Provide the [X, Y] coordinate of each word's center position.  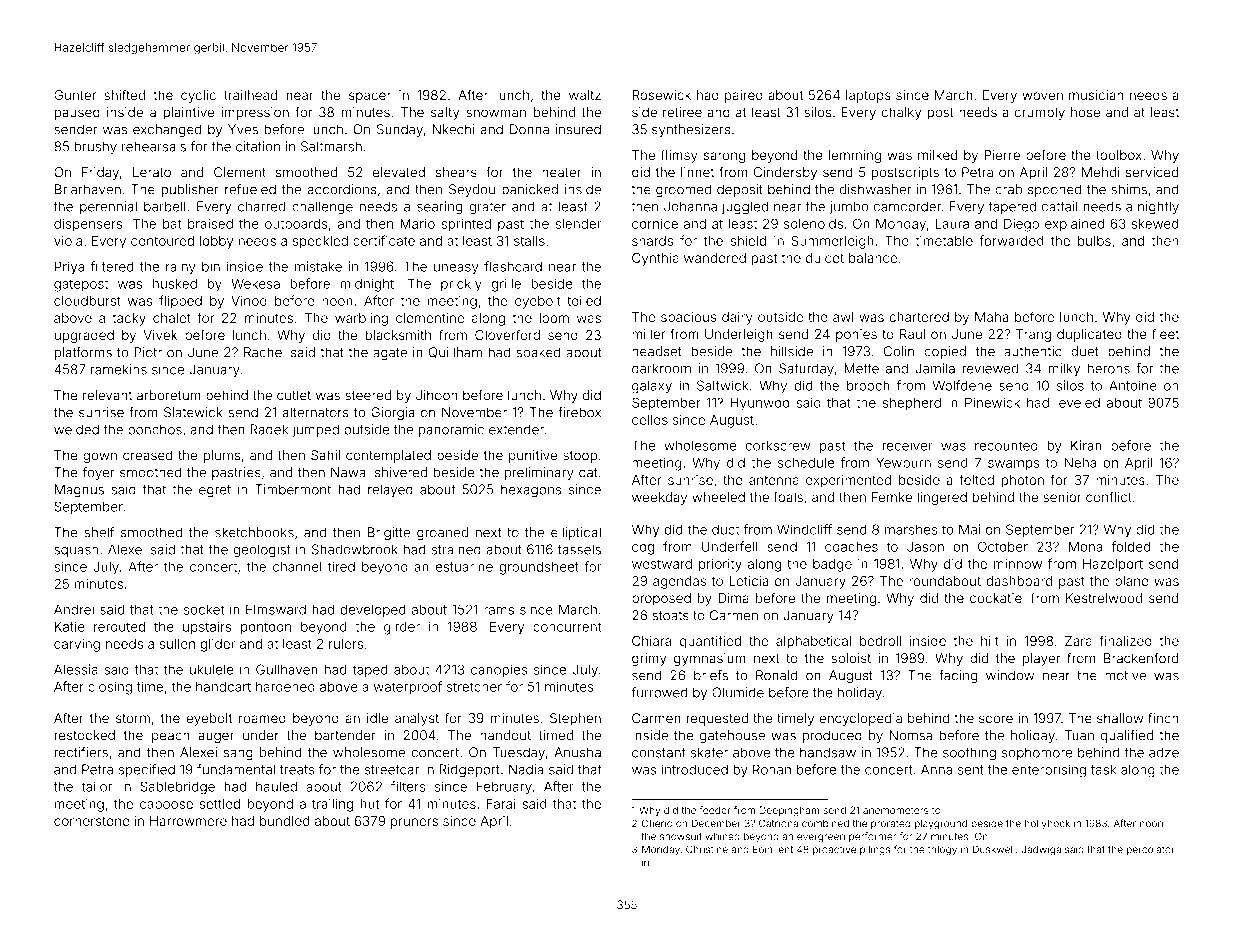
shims [1129, 189]
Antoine [1133, 385]
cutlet [294, 395]
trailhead [250, 95]
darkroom [661, 368]
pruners [414, 823]
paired [744, 96]
